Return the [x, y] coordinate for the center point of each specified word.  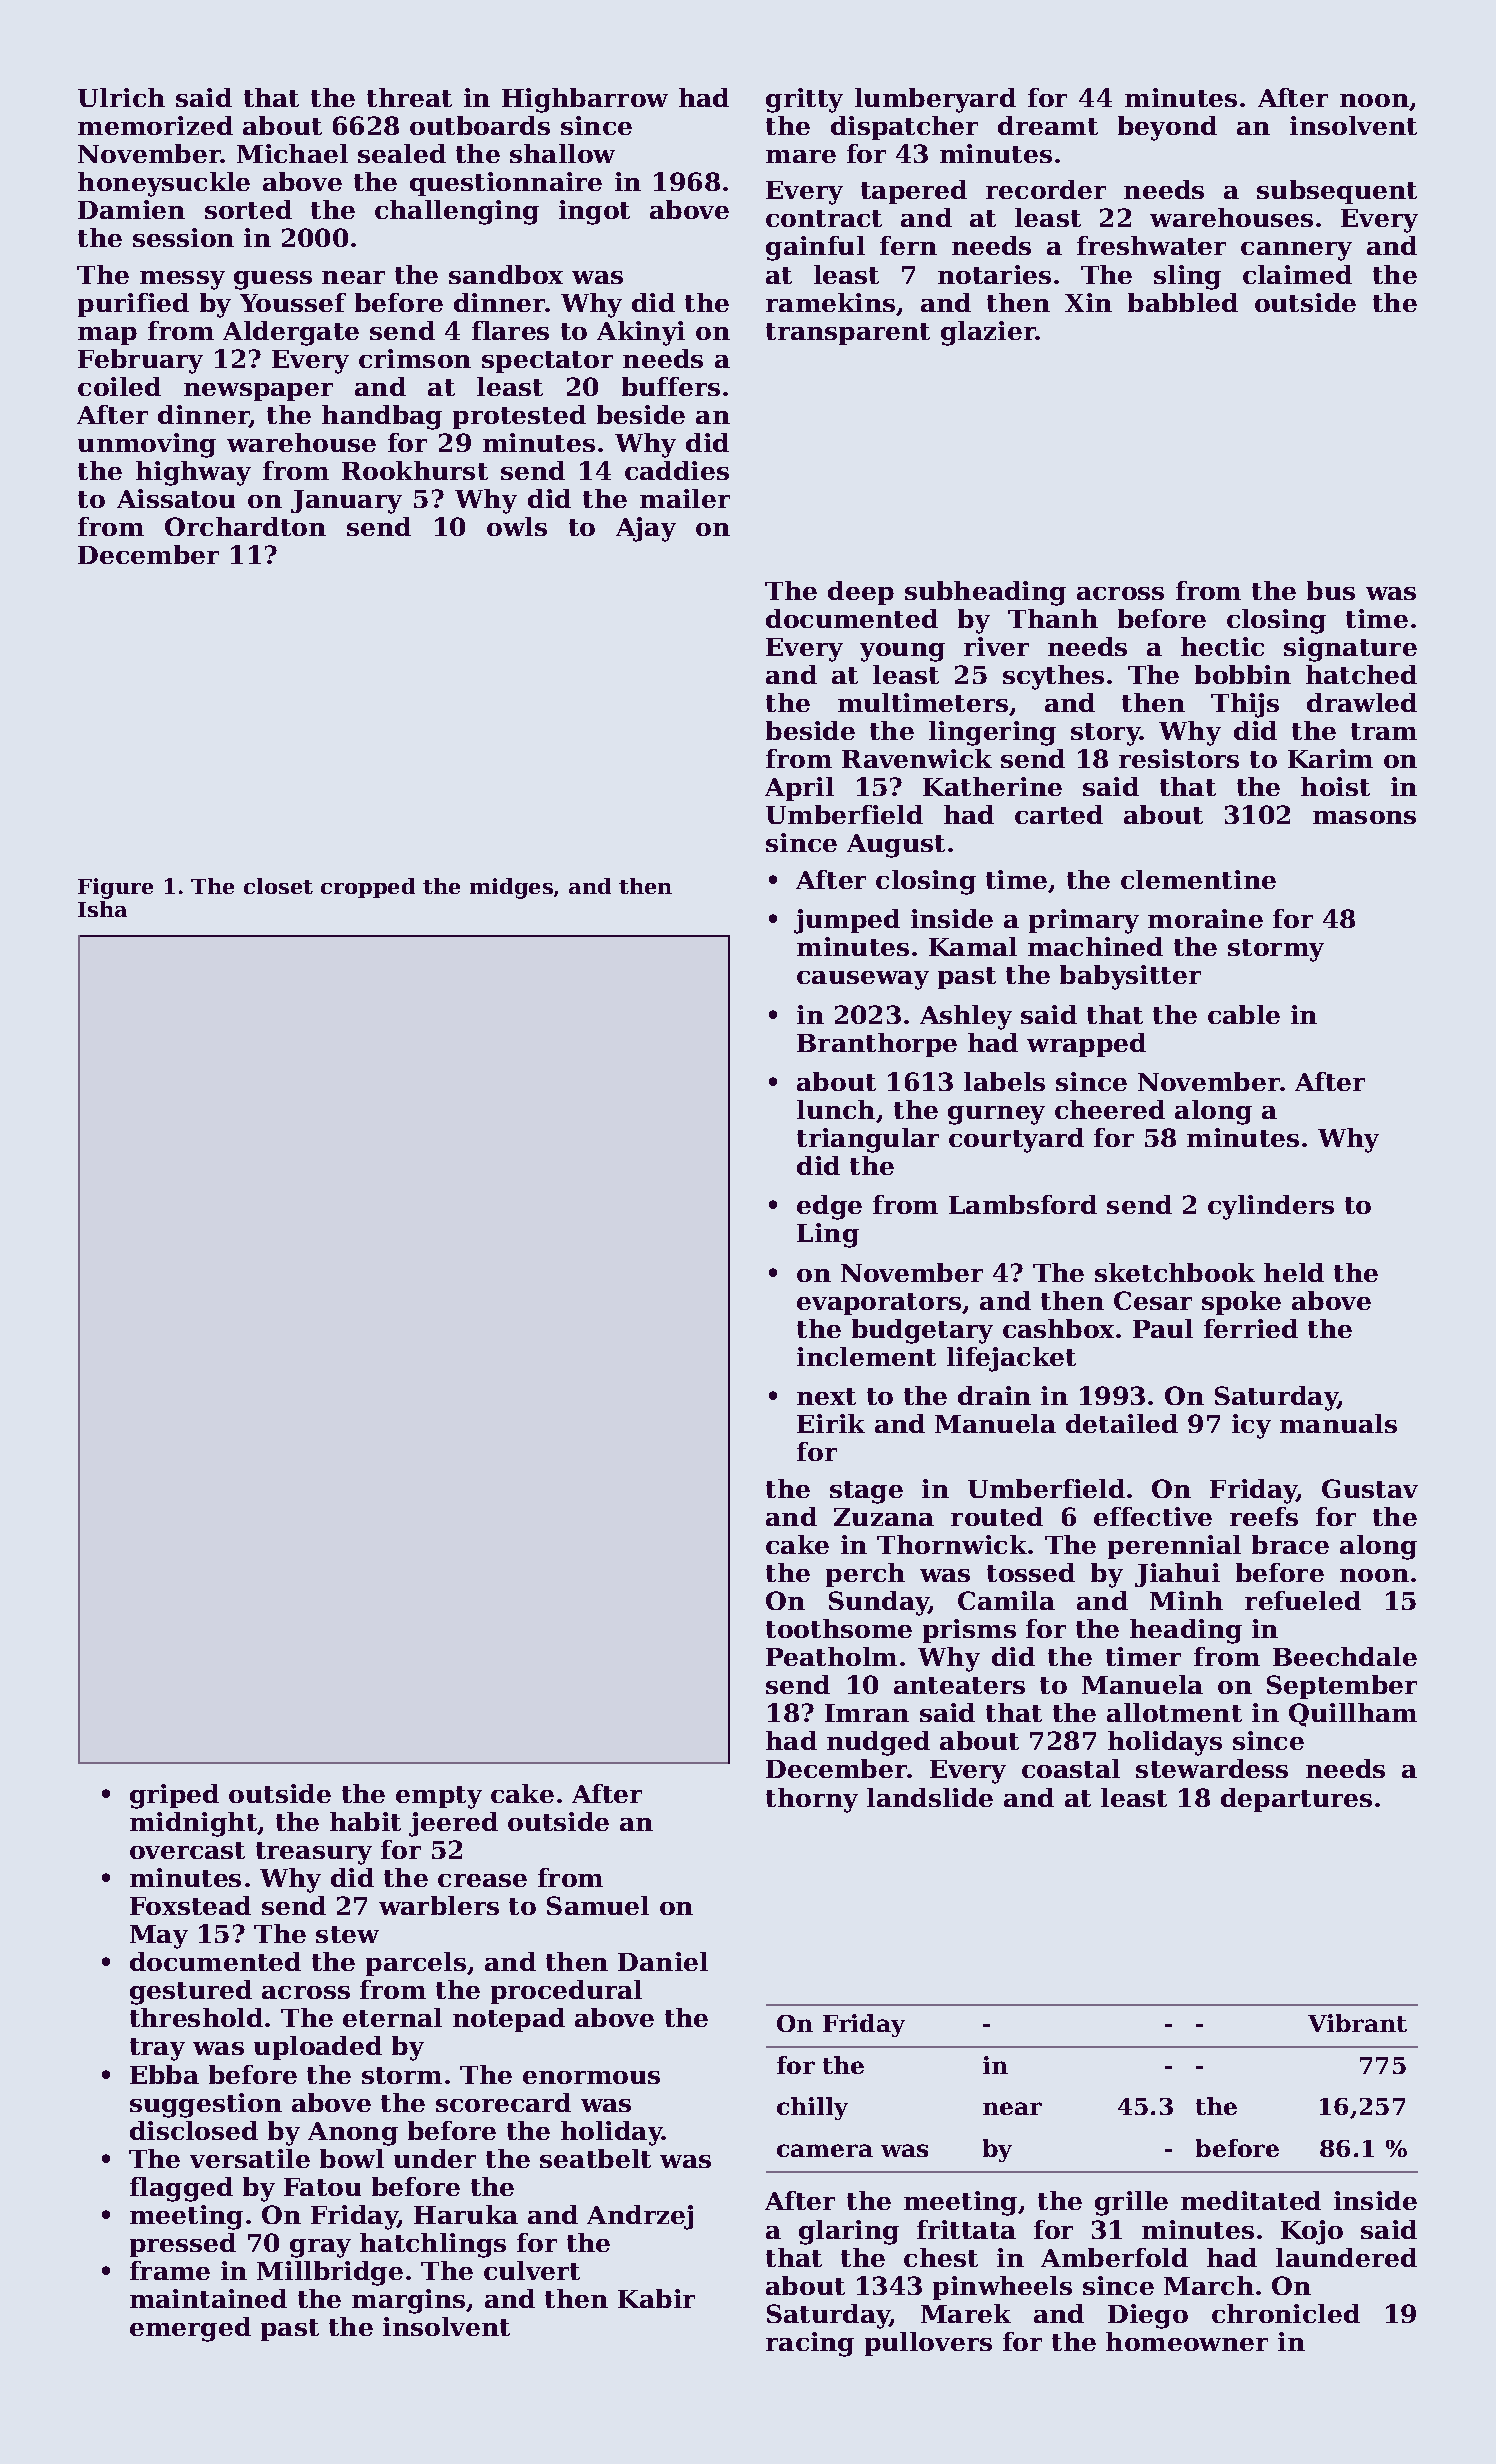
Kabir [656, 2298]
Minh [1186, 1600]
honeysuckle [164, 184]
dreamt [1048, 125]
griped [174, 1796]
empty [439, 1797]
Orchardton [245, 526]
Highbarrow [585, 100]
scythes [1053, 677]
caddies [677, 470]
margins [408, 2301]
